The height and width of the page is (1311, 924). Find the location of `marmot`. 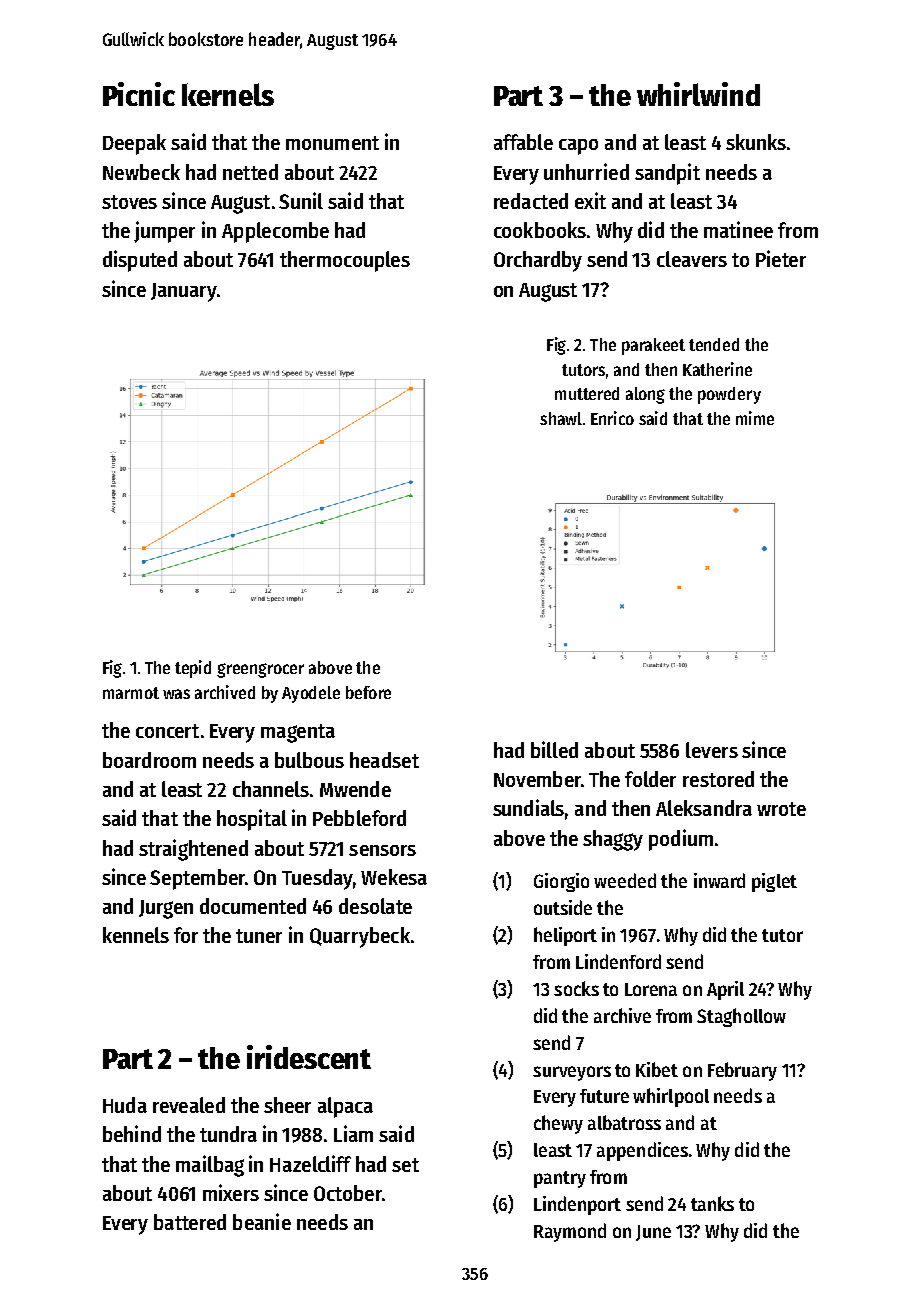

marmot is located at coordinates (131, 693).
